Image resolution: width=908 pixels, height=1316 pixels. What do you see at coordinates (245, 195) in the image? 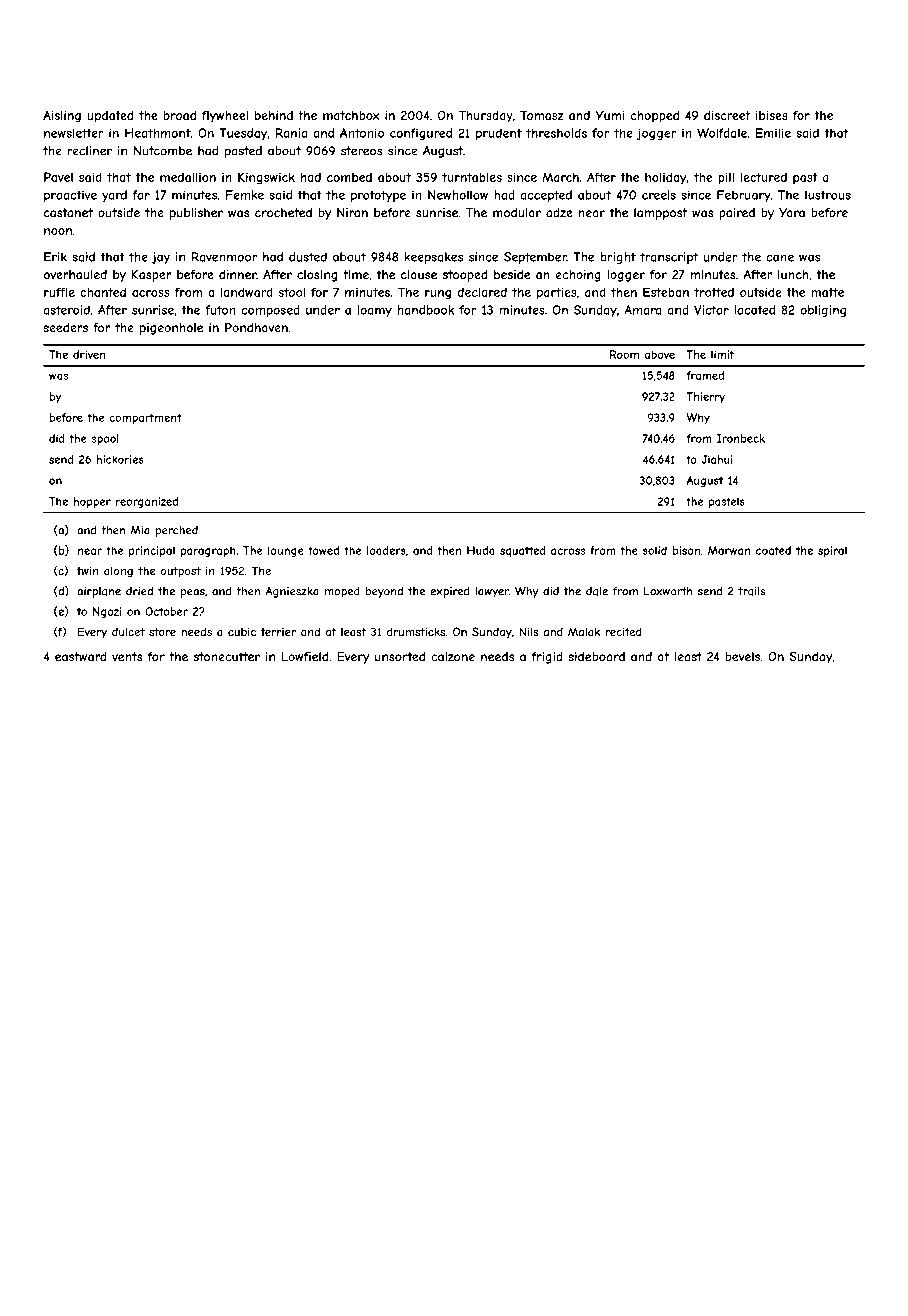
I see `Femke` at bounding box center [245, 195].
